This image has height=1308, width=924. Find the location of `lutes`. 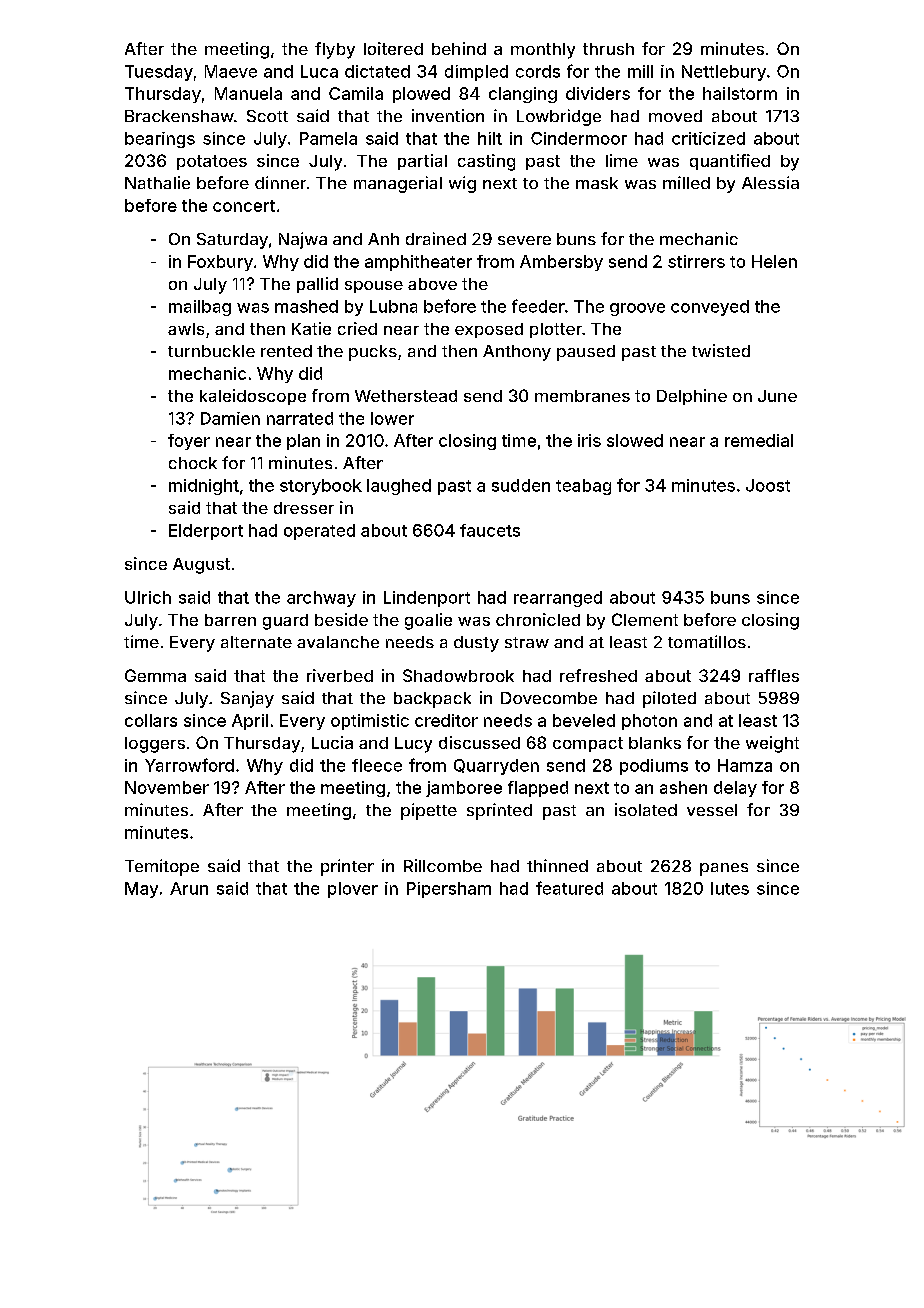

lutes is located at coordinates (730, 888).
